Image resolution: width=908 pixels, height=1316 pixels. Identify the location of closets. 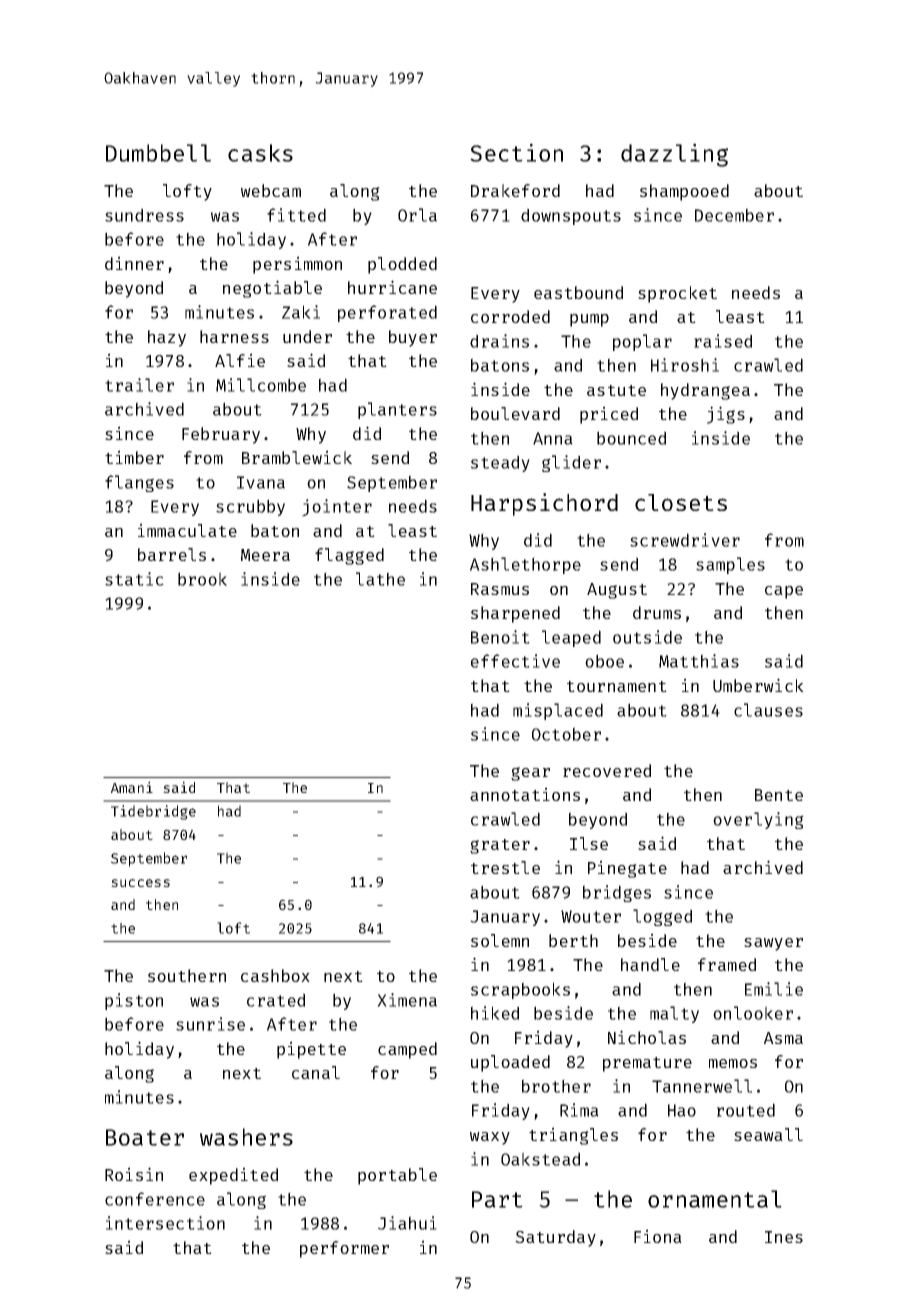
(681, 502).
